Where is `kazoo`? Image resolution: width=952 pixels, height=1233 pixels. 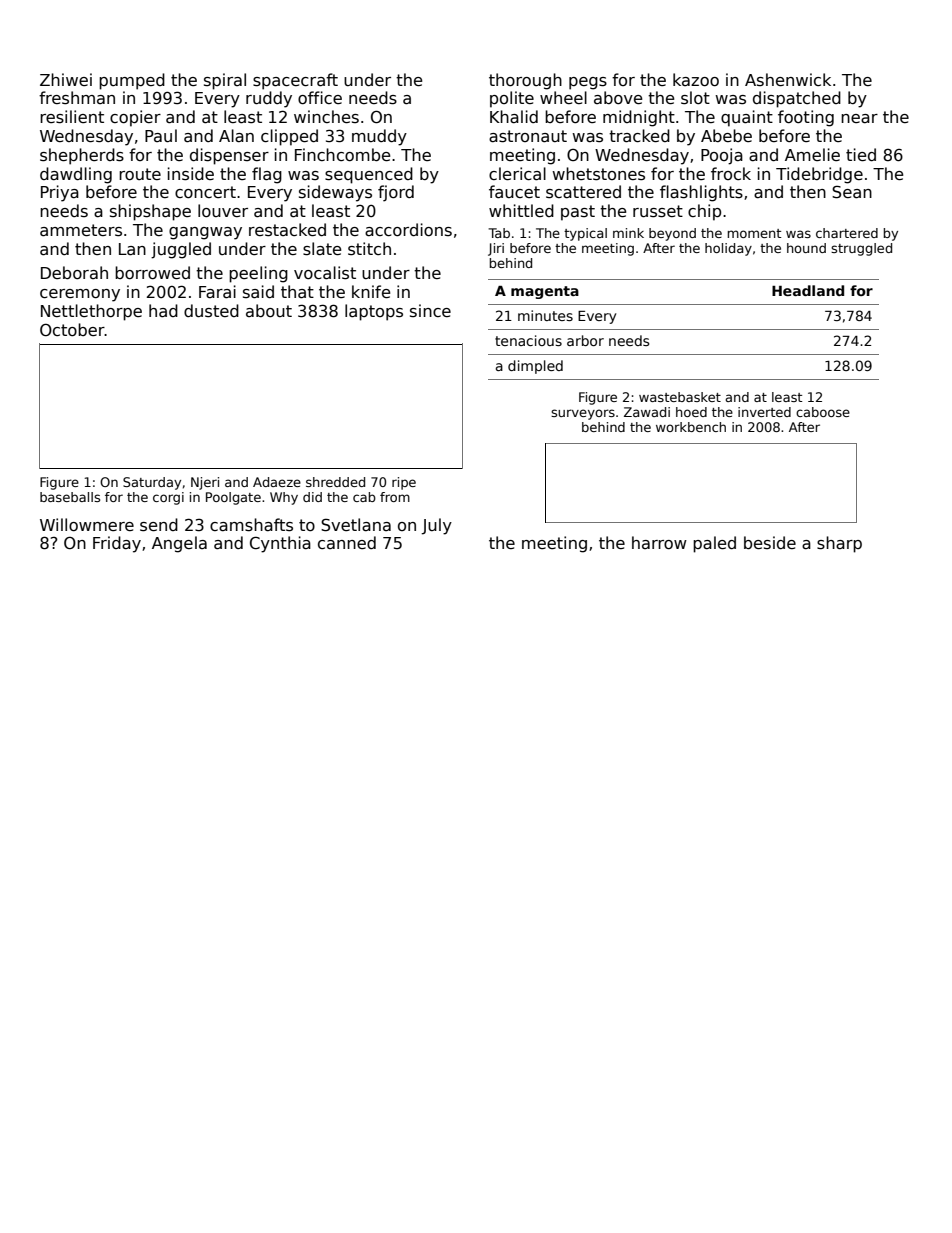 kazoo is located at coordinates (696, 79).
